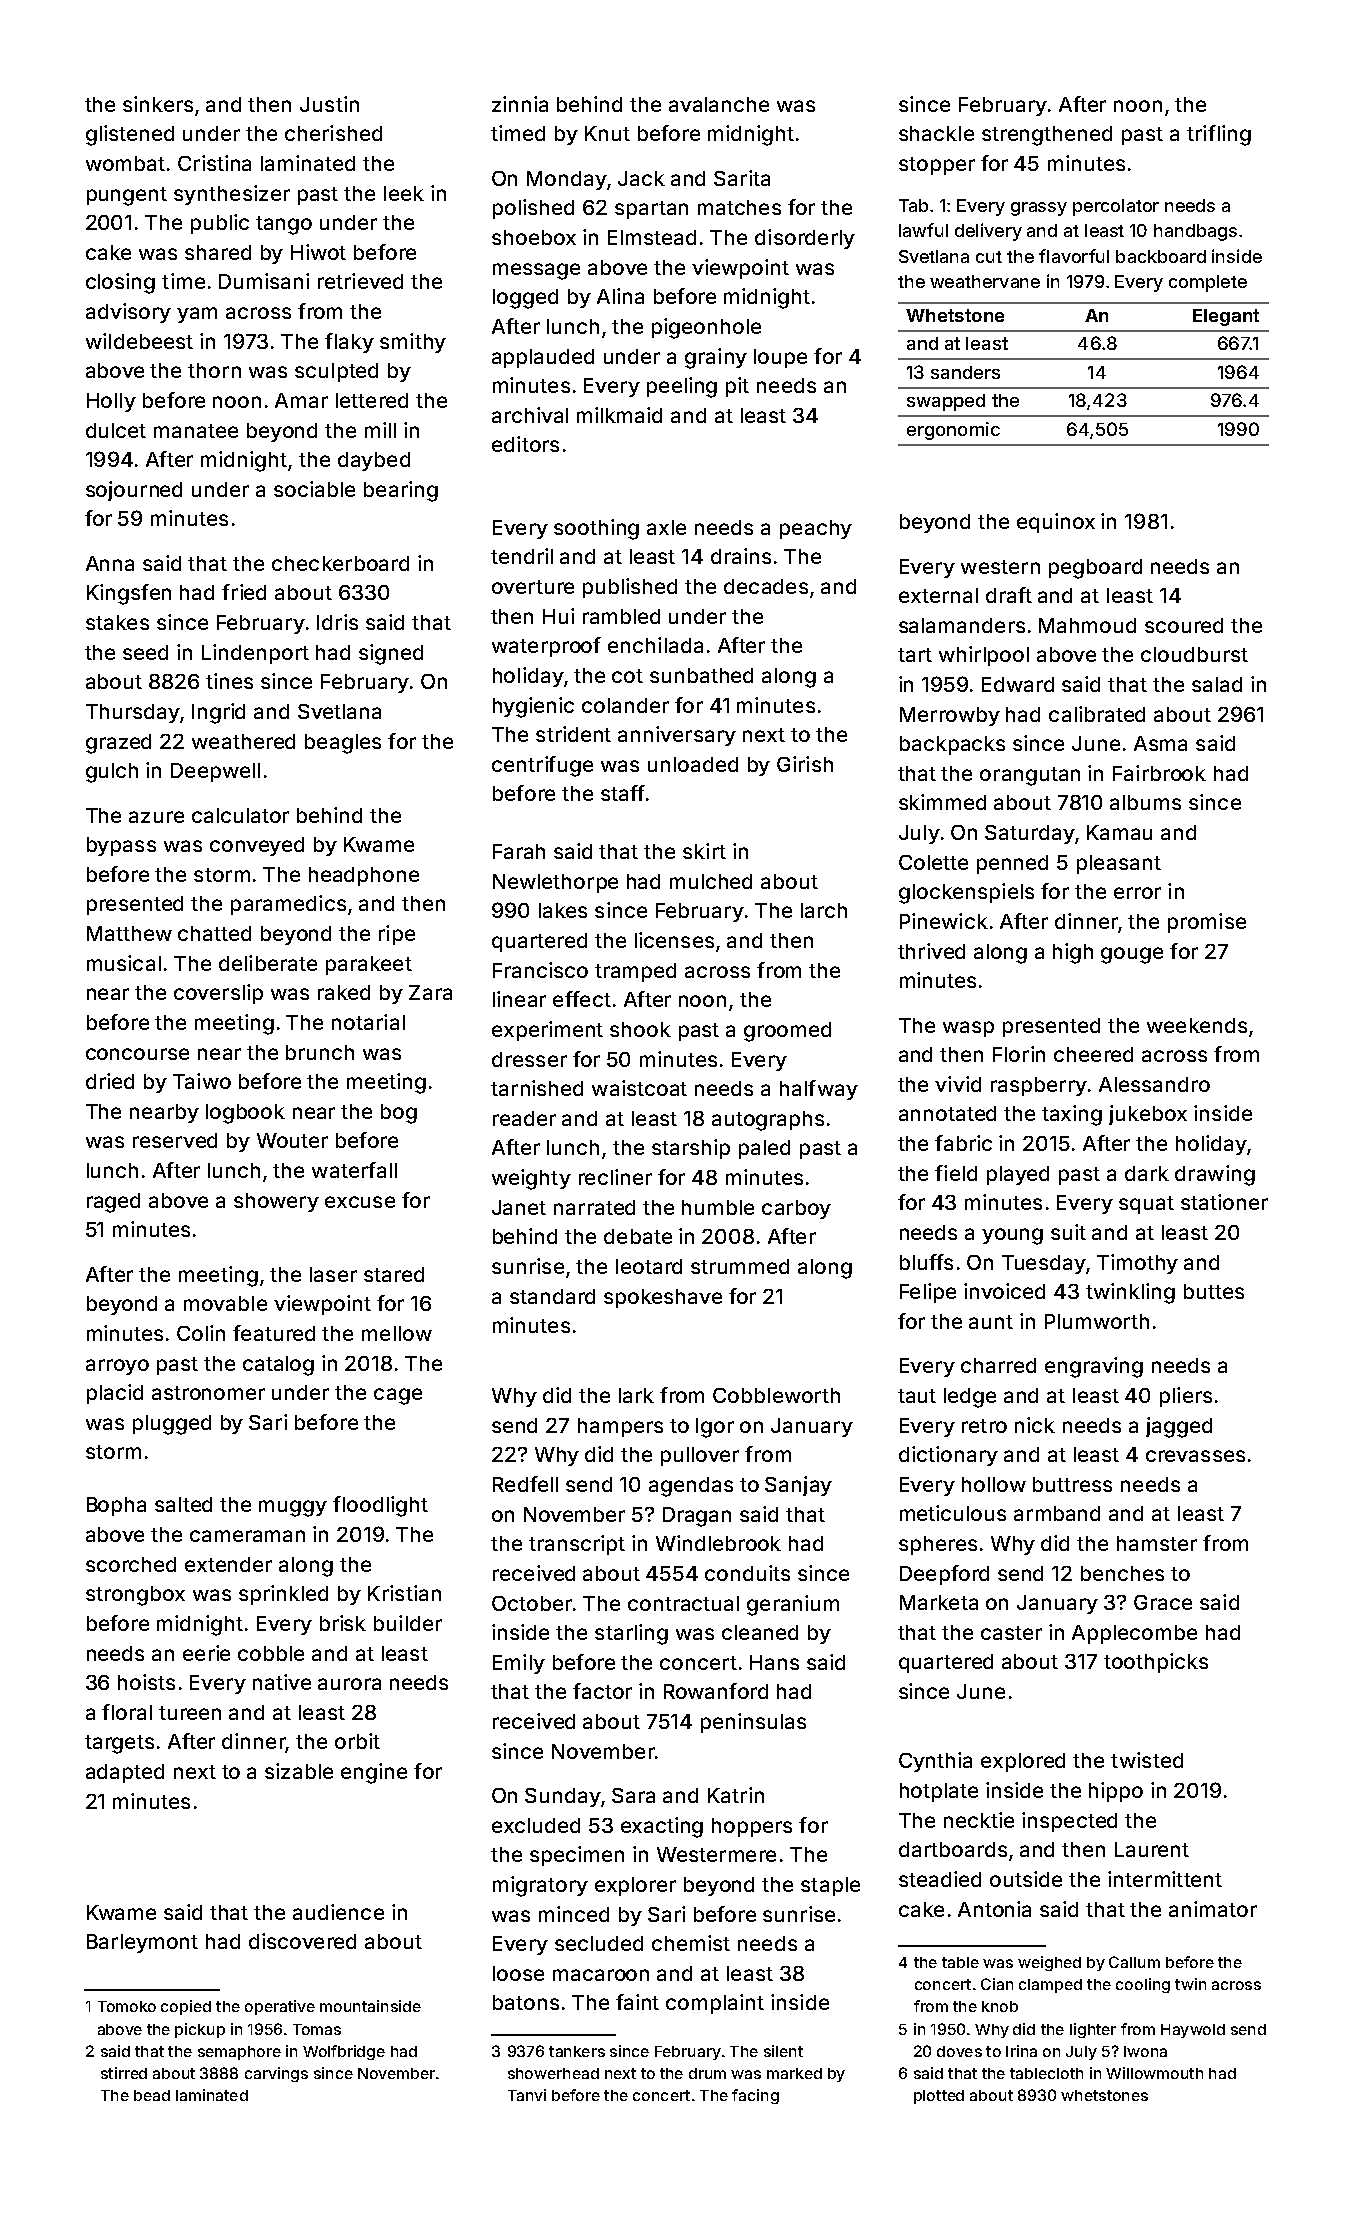 The height and width of the screenshot is (2229, 1353). What do you see at coordinates (760, 1632) in the screenshot?
I see `cleaned` at bounding box center [760, 1632].
